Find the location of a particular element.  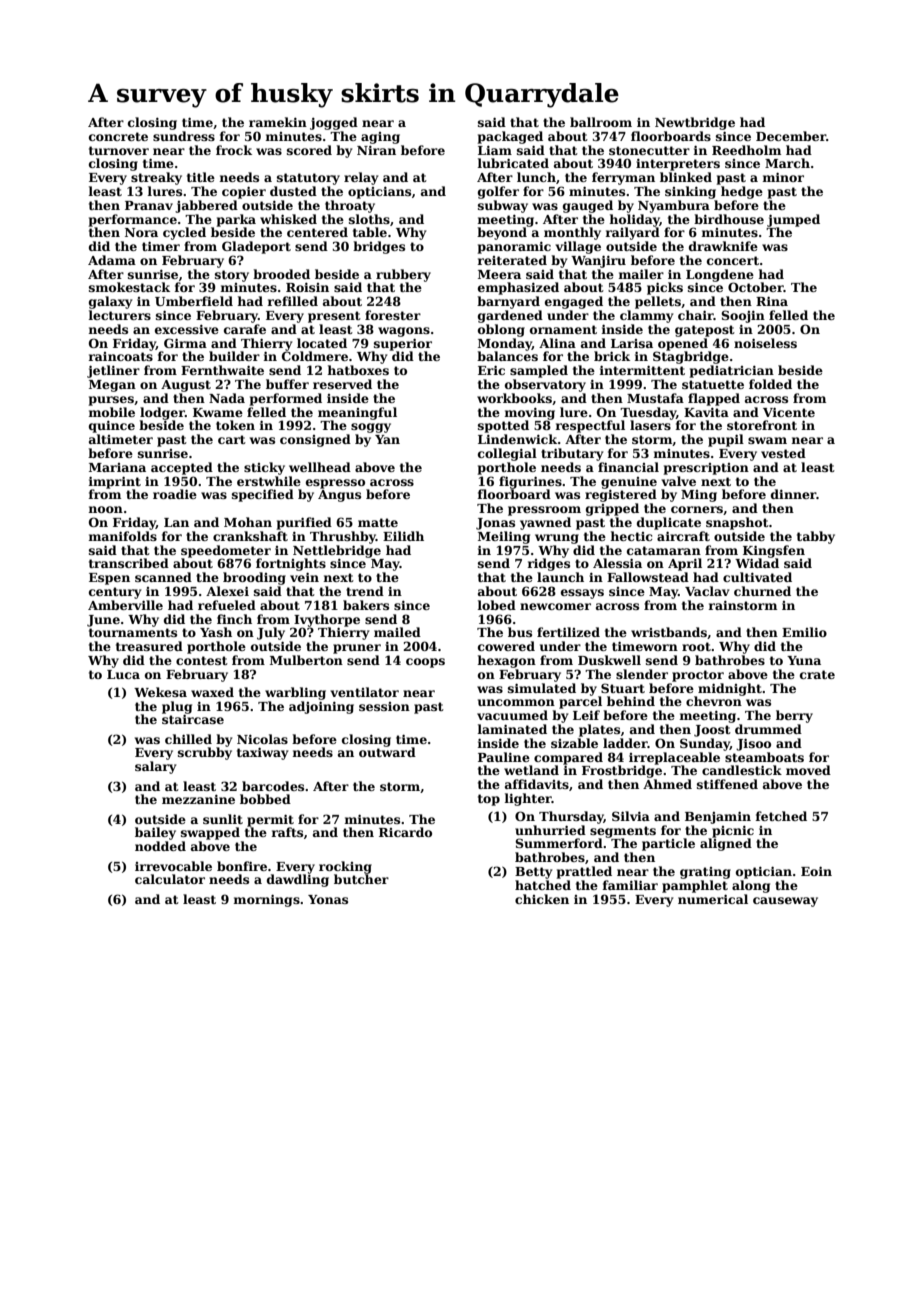

chevron is located at coordinates (714, 701).
